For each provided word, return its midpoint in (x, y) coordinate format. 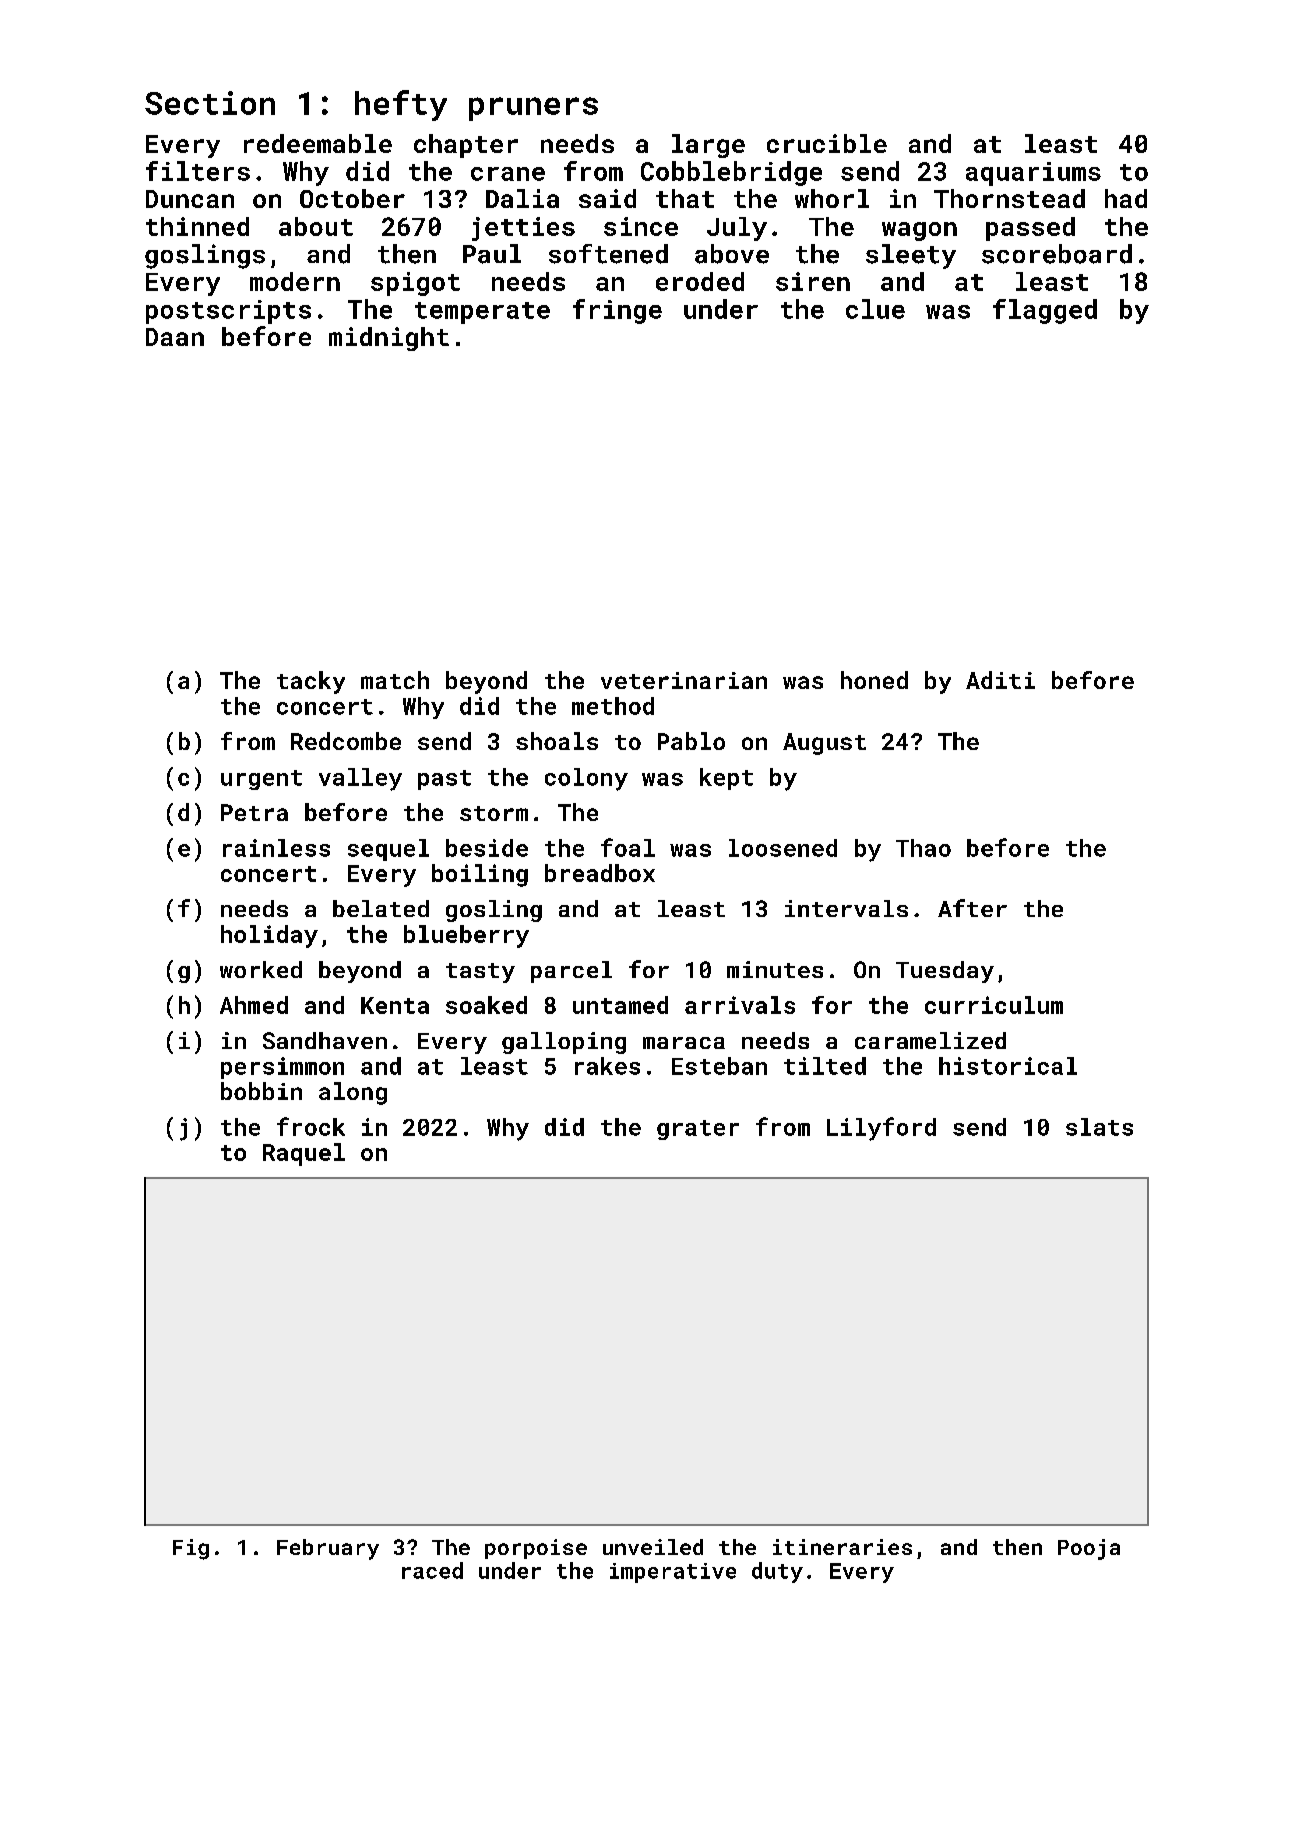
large (708, 146)
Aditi (1000, 680)
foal (628, 847)
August (824, 744)
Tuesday (945, 972)
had (1126, 198)
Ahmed (254, 1005)
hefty (401, 105)
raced (432, 1570)
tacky (311, 682)
